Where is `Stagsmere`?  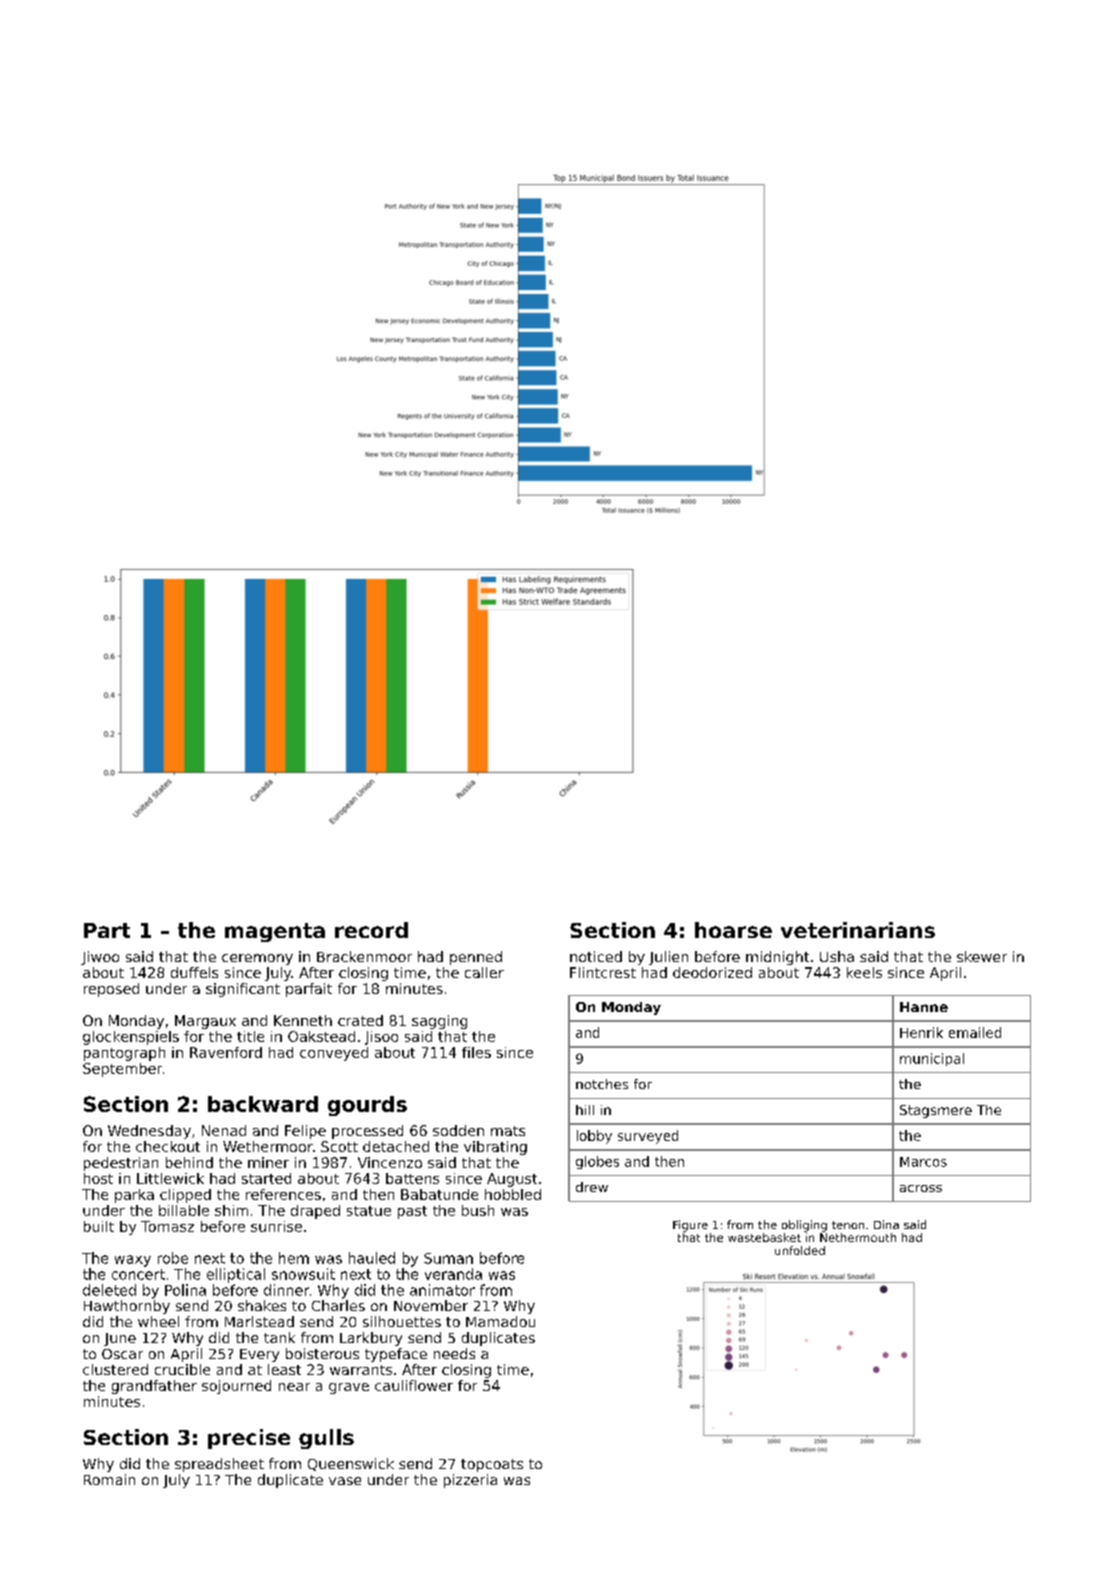
Stagsmere is located at coordinates (936, 1111).
